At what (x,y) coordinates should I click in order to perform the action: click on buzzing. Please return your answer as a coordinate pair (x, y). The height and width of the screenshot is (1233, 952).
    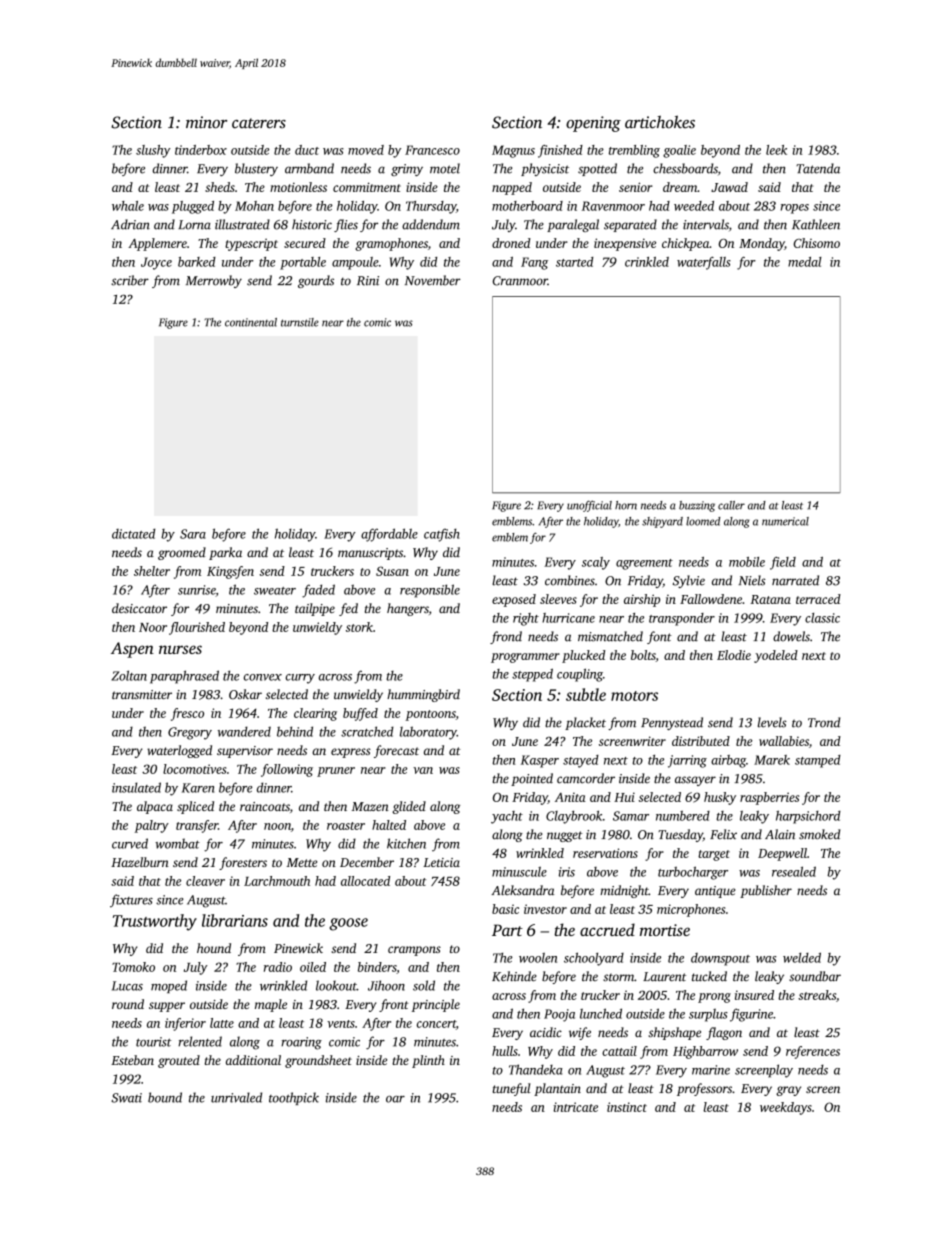
    Looking at the image, I should click on (697, 506).
